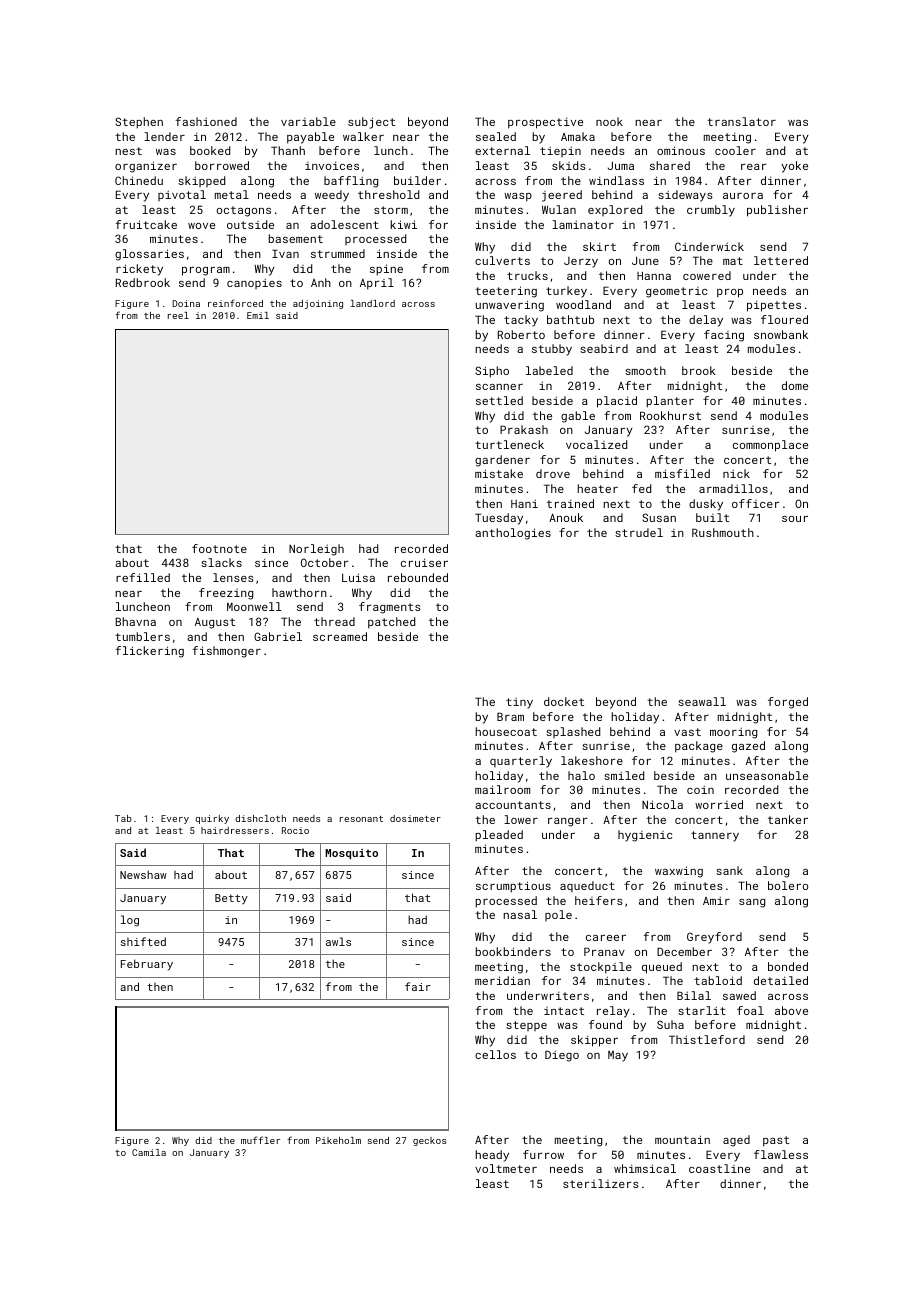  What do you see at coordinates (260, 1140) in the document?
I see `muffler` at bounding box center [260, 1140].
